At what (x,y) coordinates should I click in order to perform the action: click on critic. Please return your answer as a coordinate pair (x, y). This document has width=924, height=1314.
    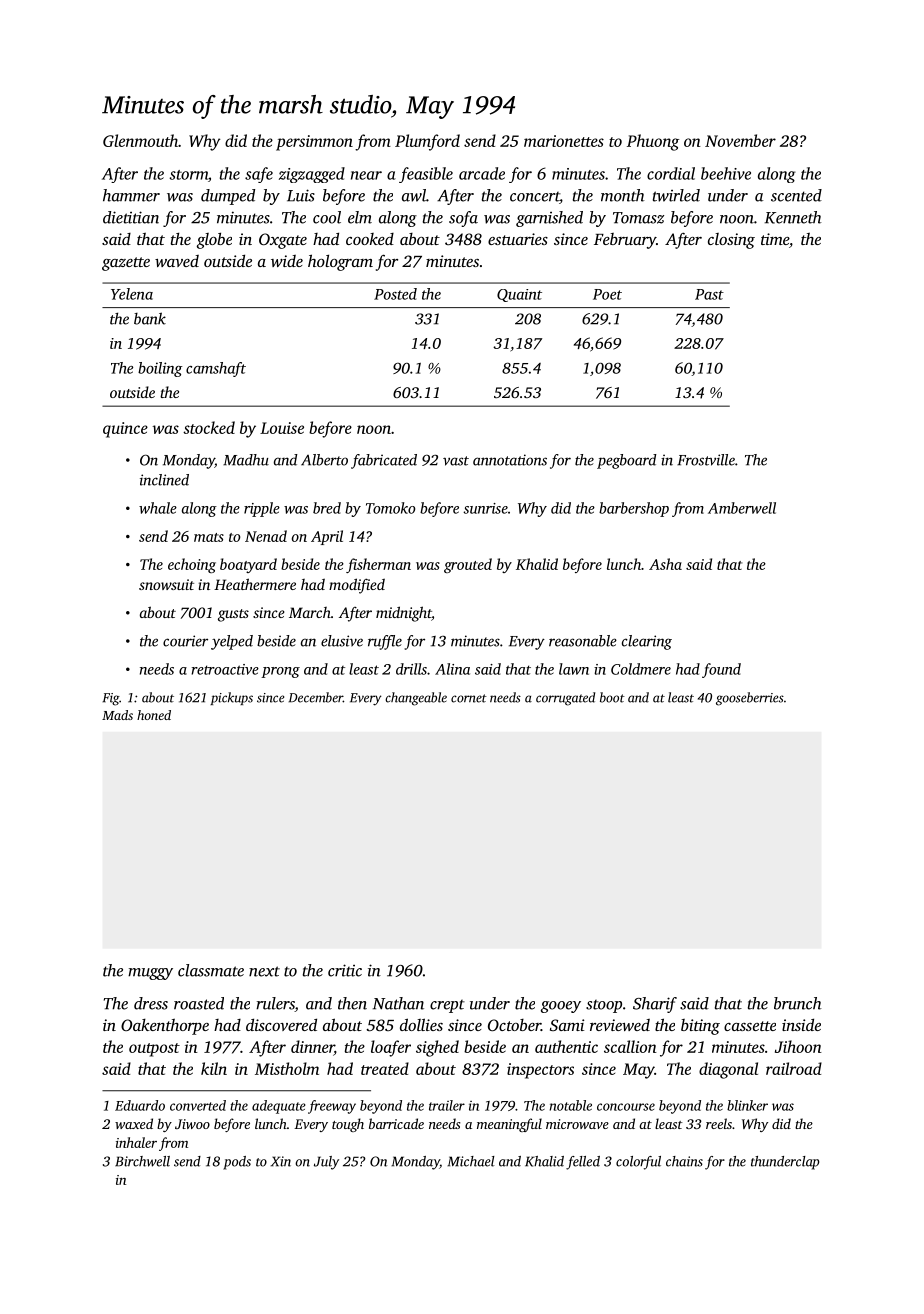
    Looking at the image, I should click on (345, 970).
